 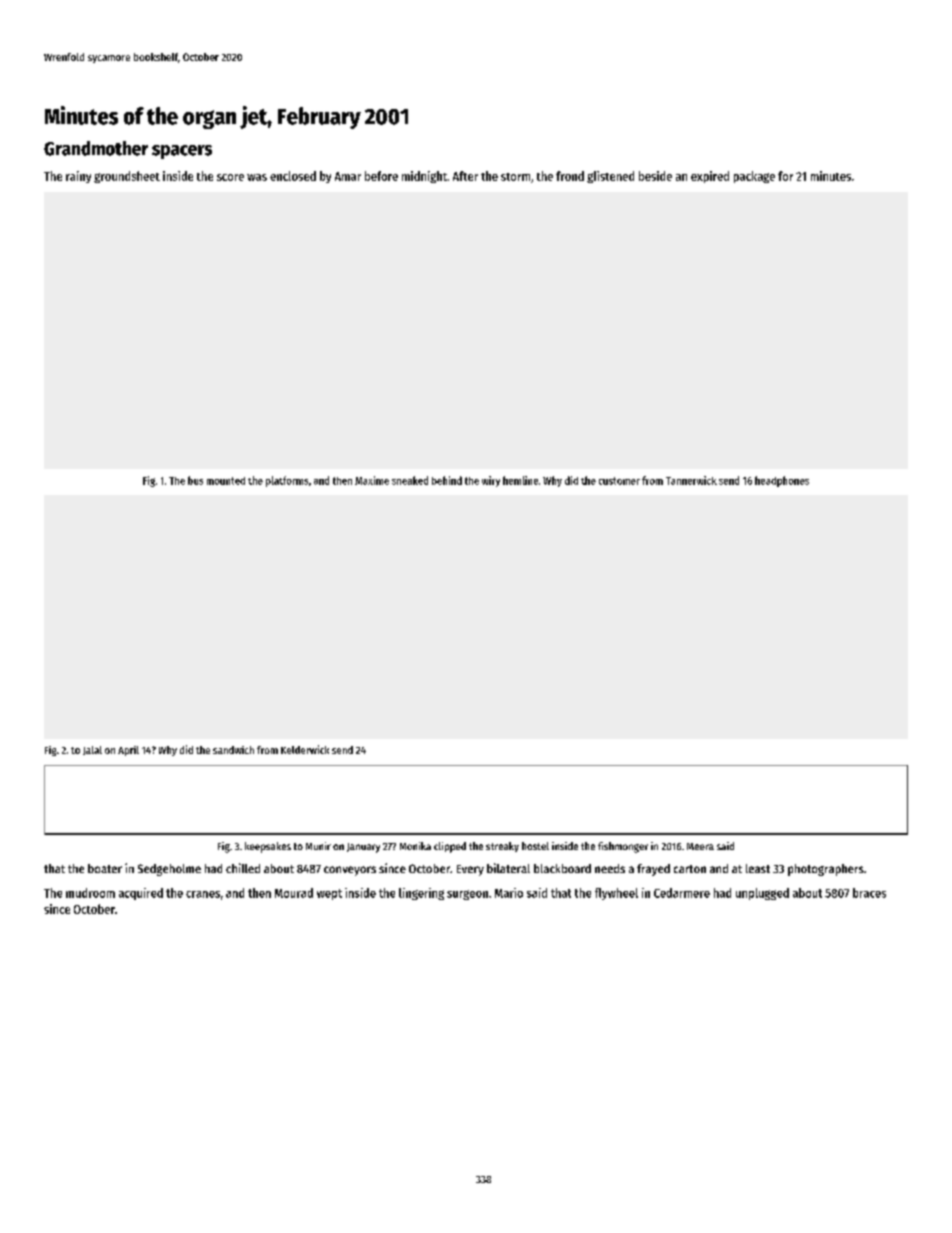 I want to click on least, so click(x=758, y=868).
